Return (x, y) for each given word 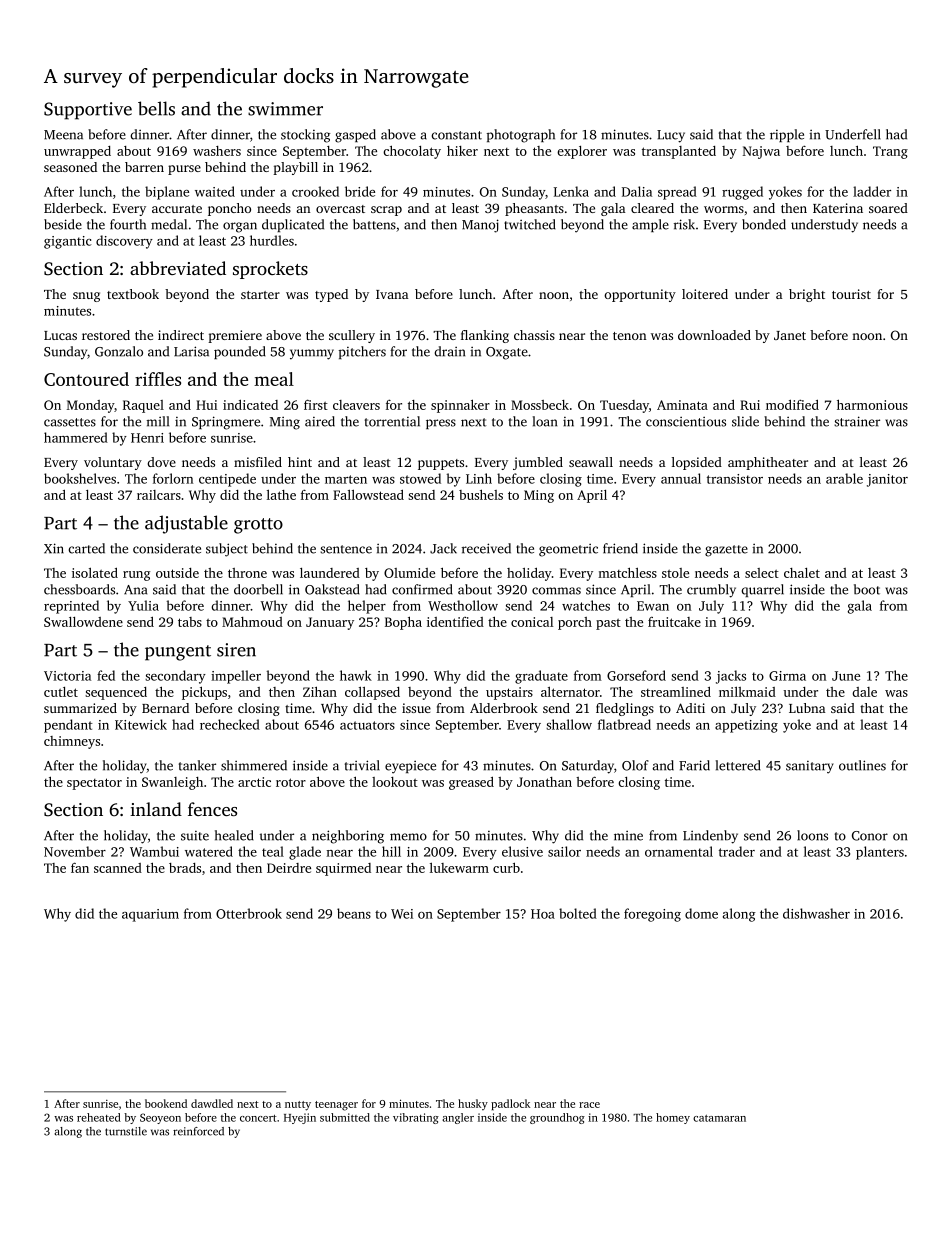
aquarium (150, 915)
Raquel (143, 406)
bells (156, 108)
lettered (738, 765)
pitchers (362, 352)
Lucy (671, 136)
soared (888, 208)
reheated (99, 1117)
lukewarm (459, 868)
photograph (521, 136)
